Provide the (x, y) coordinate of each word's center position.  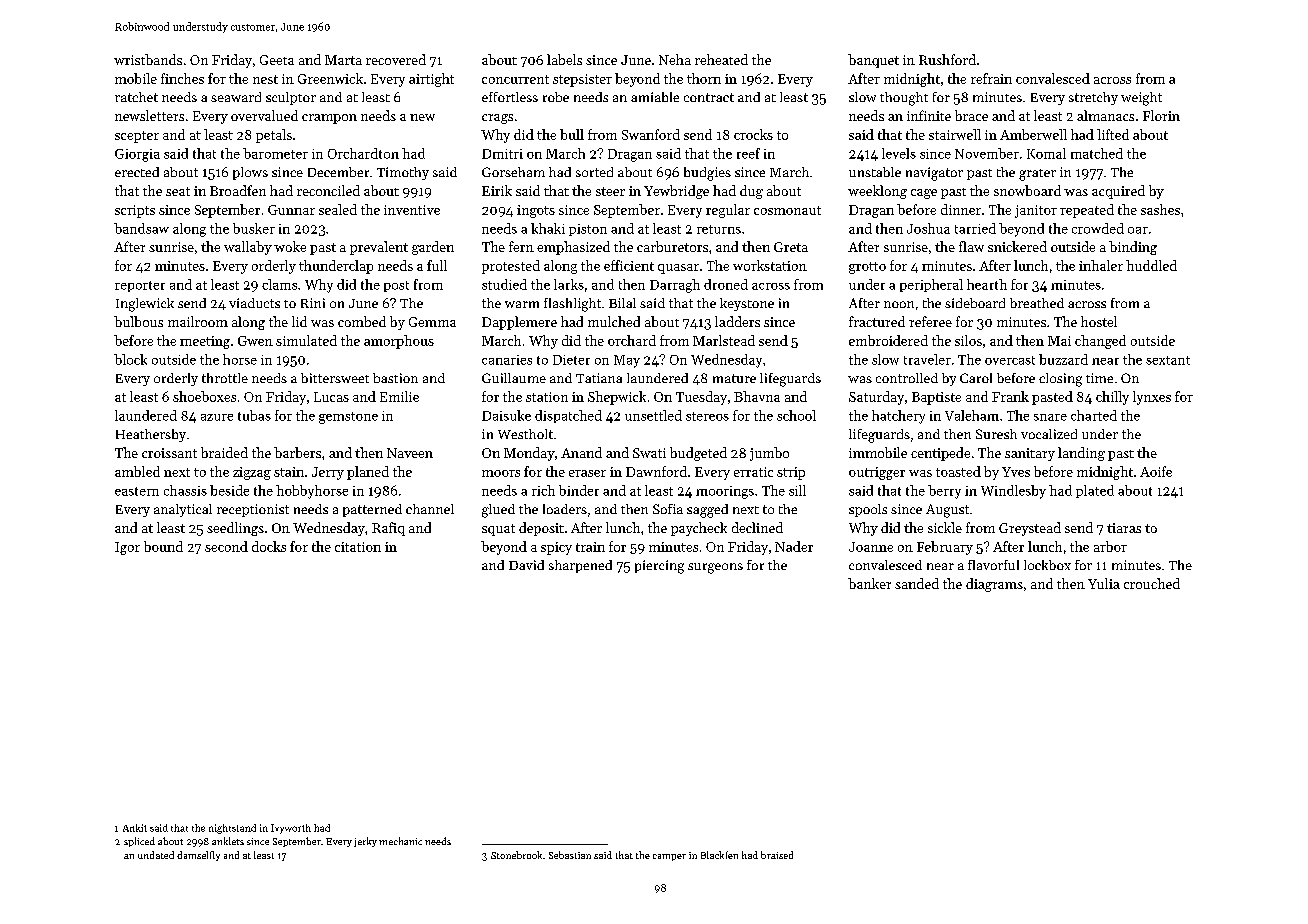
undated (156, 855)
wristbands (148, 59)
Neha (675, 59)
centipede (940, 454)
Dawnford (656, 471)
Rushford (947, 59)
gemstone (348, 418)
